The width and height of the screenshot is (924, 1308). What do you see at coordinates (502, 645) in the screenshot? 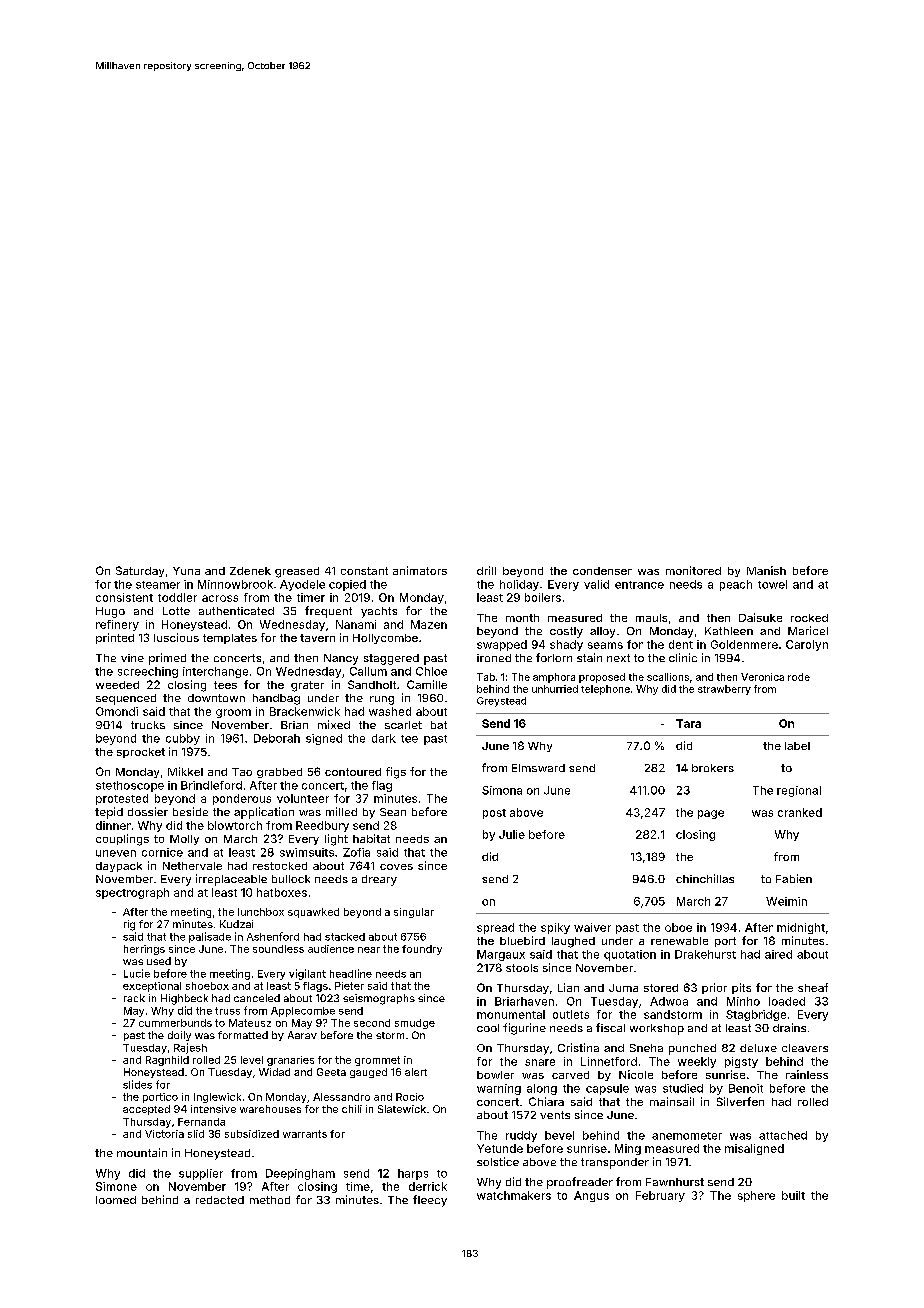
I see `swapped` at bounding box center [502, 645].
